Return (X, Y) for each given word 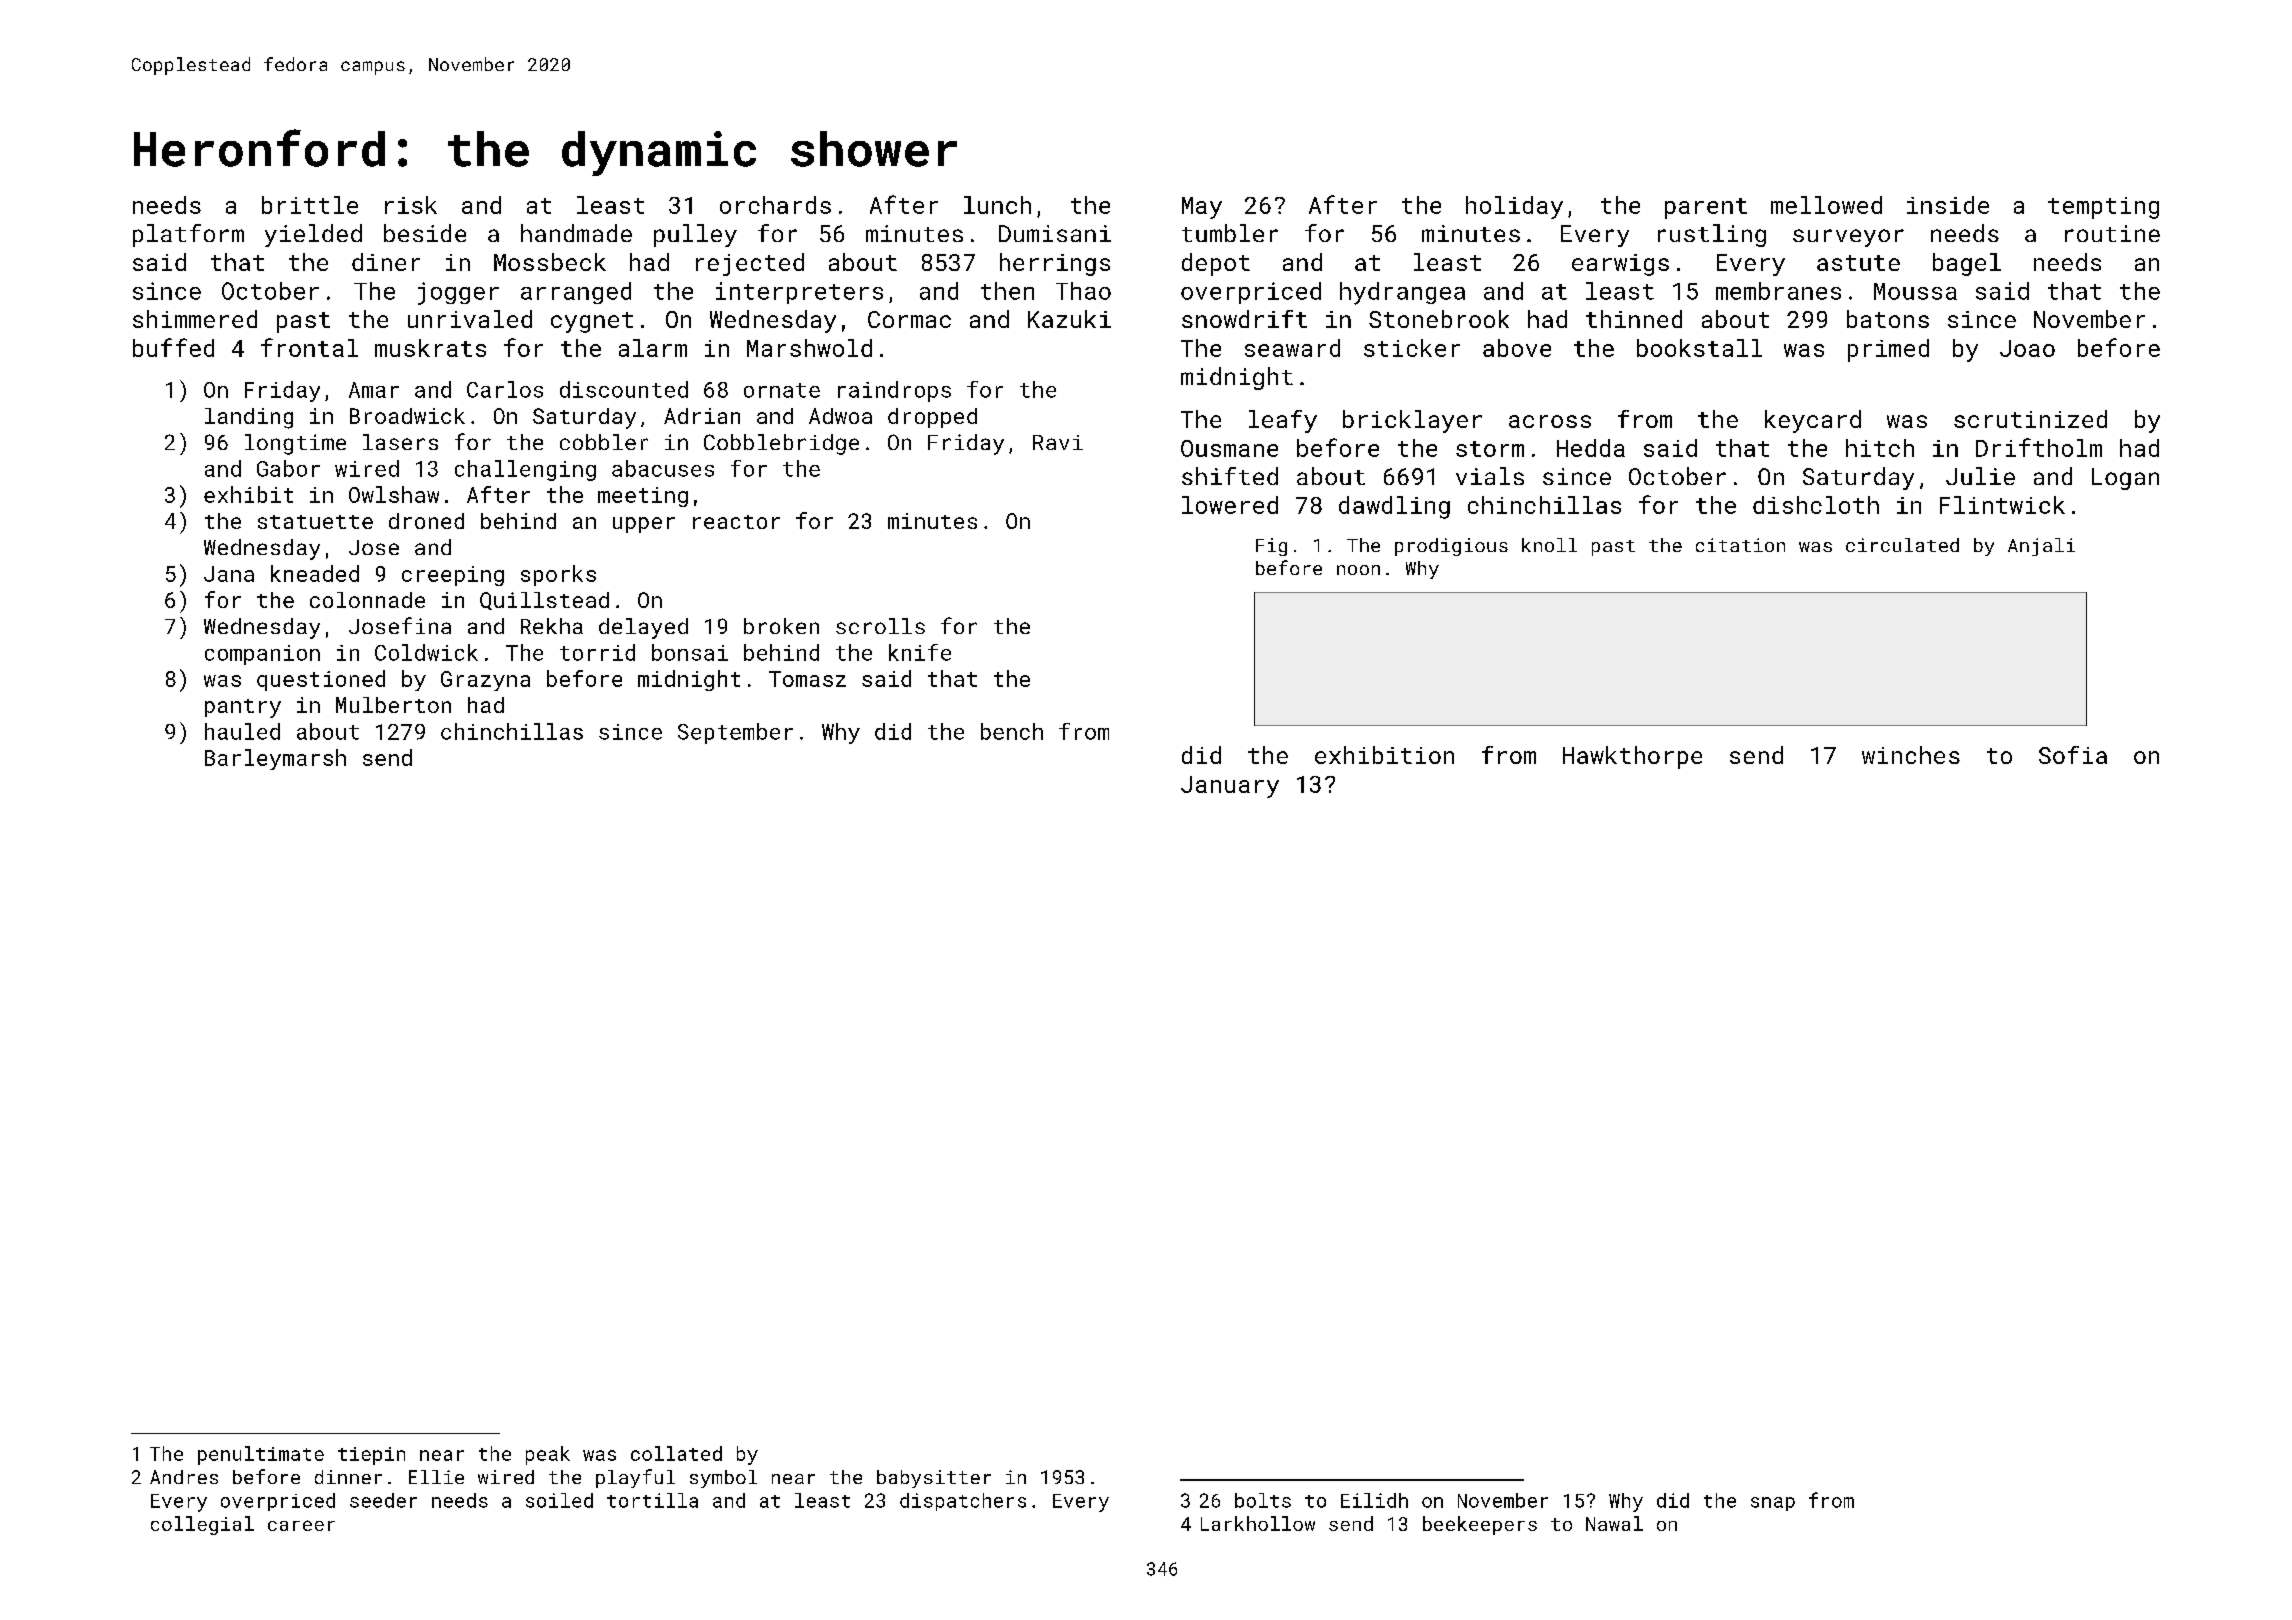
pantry (243, 708)
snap (1773, 1504)
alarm (653, 348)
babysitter (934, 1479)
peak (548, 1455)
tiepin (371, 1456)
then (1007, 291)
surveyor (1848, 238)
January (1230, 787)
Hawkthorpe (1632, 757)
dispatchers (963, 1502)
